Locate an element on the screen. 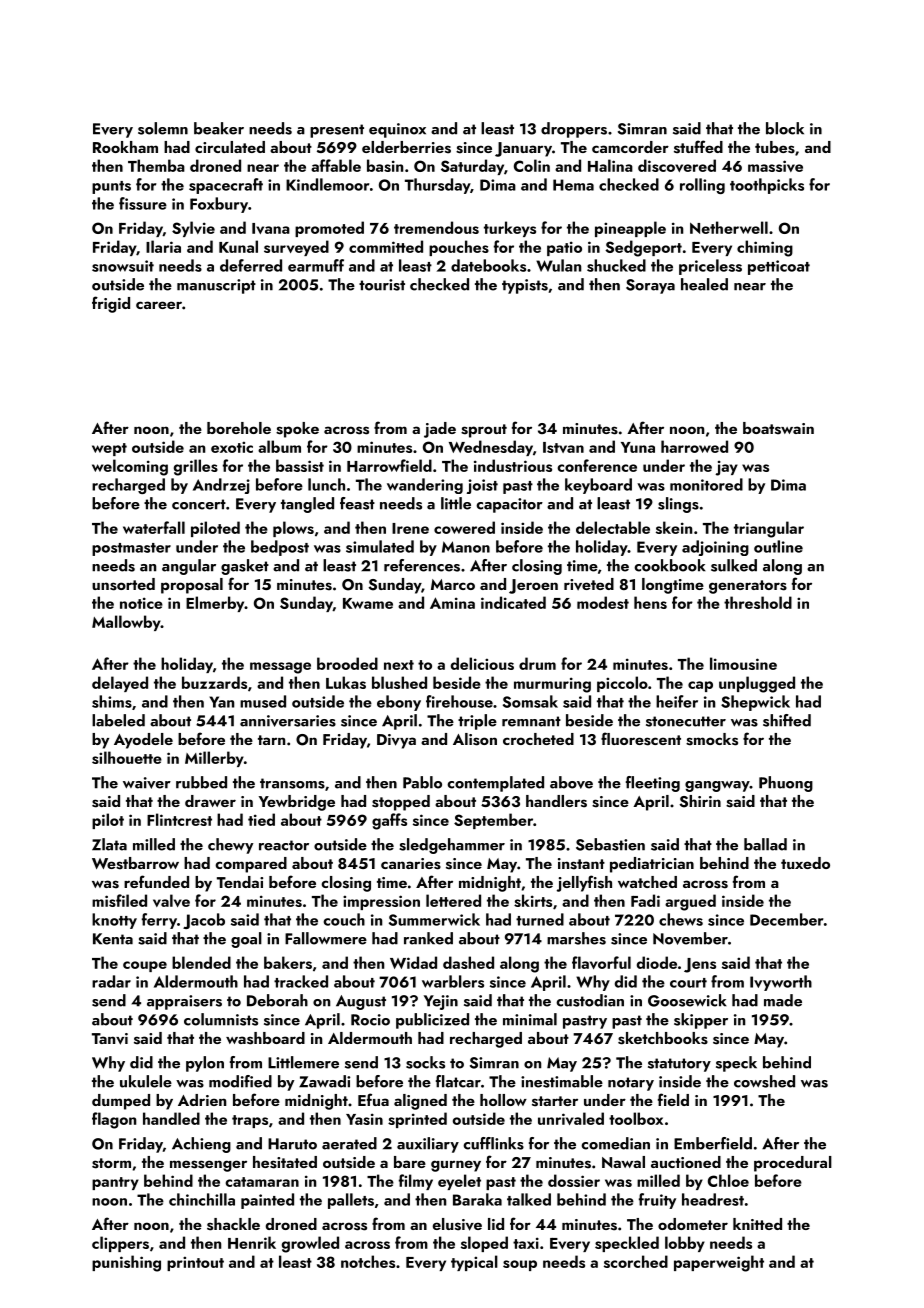 This screenshot has height=1308, width=924. soup is located at coordinates (520, 1265).
